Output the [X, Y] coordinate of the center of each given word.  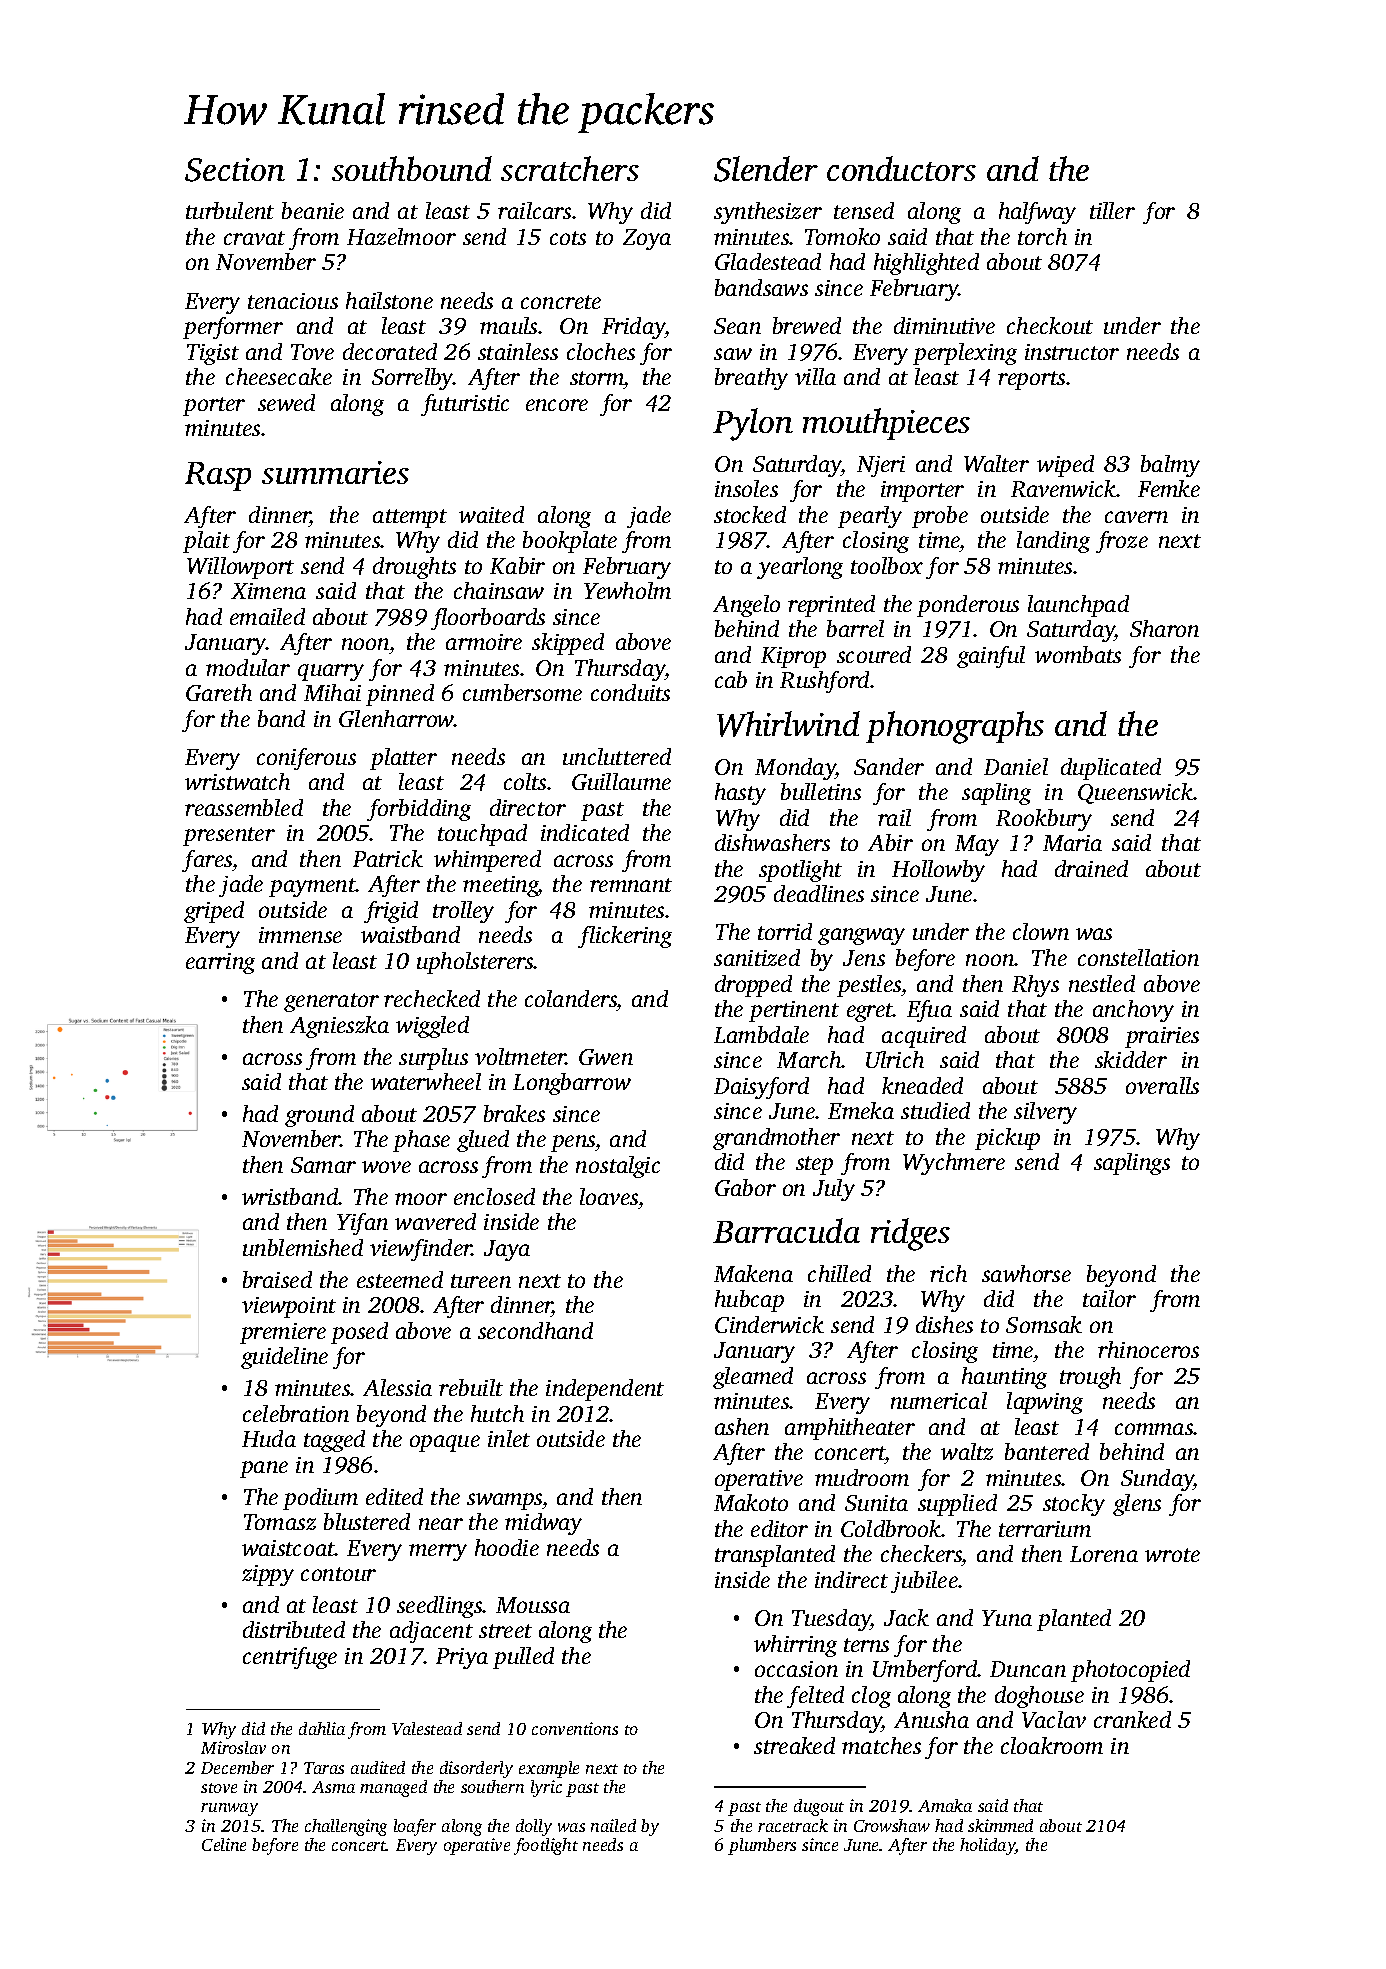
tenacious [293, 301]
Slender [766, 169]
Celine [224, 1844]
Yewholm [627, 590]
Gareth [219, 692]
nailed [613, 1825]
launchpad [1078, 606]
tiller [1112, 210]
